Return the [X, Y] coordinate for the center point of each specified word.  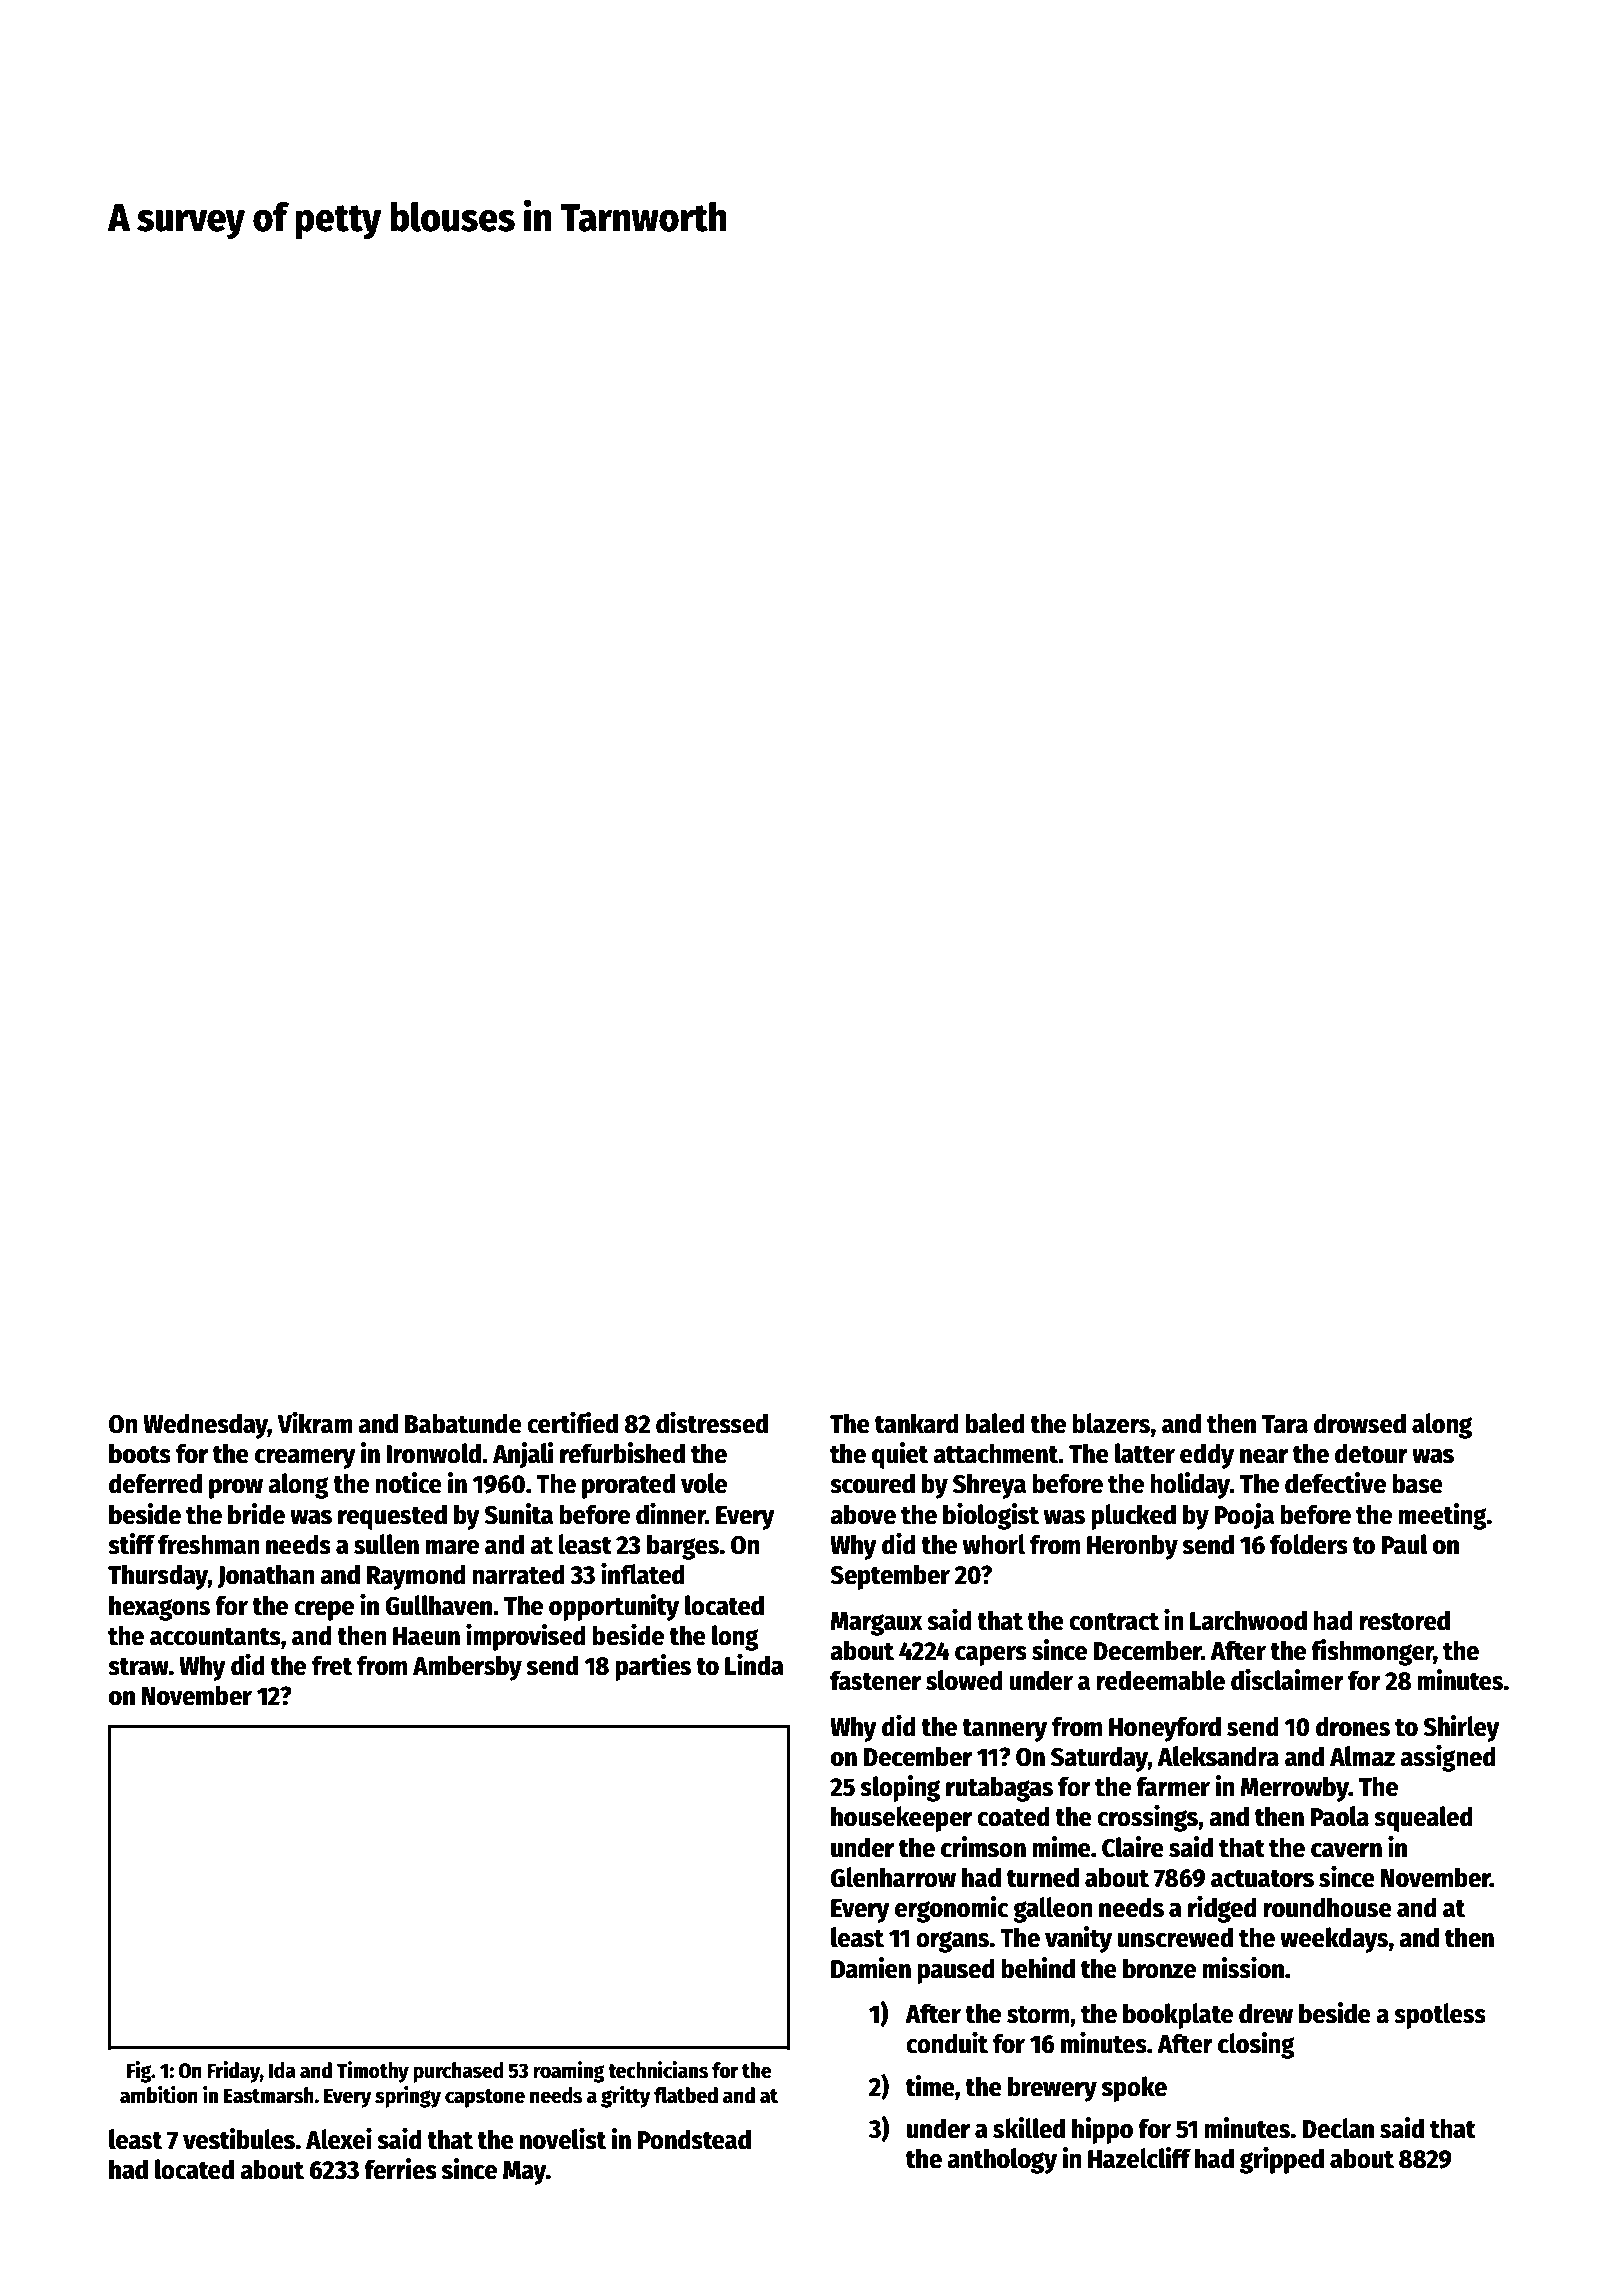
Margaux [877, 1624]
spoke [1134, 2089]
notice [408, 1483]
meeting [1442, 1516]
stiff [131, 1544]
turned [1043, 1877]
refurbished [622, 1453]
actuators [1262, 1879]
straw [138, 1667]
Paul [1404, 1544]
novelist [563, 2139]
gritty [626, 2097]
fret [332, 1665]
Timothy [373, 2072]
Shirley [1461, 1728]
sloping [900, 1788]
